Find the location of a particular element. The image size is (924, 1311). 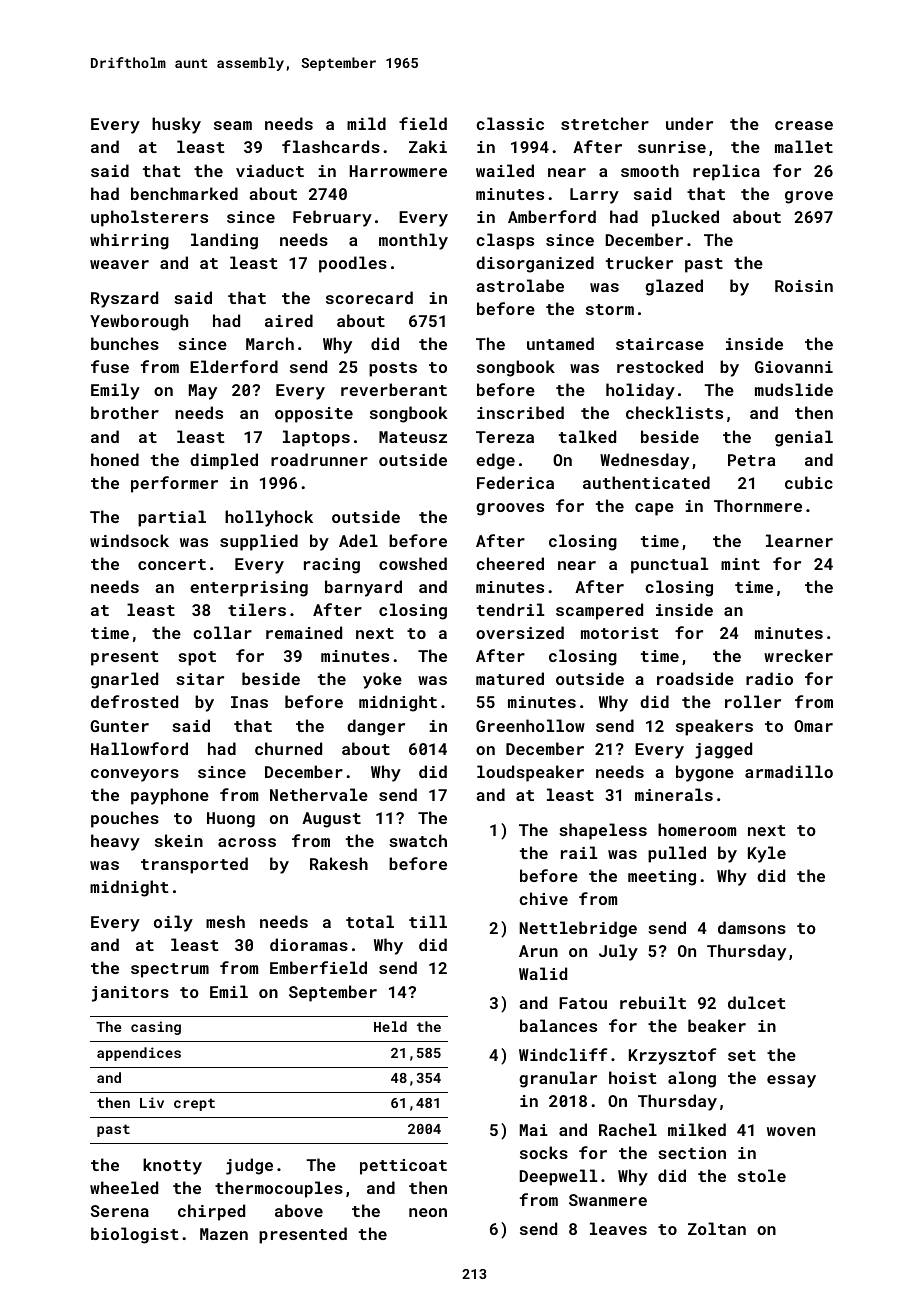

section is located at coordinates (692, 1153).
